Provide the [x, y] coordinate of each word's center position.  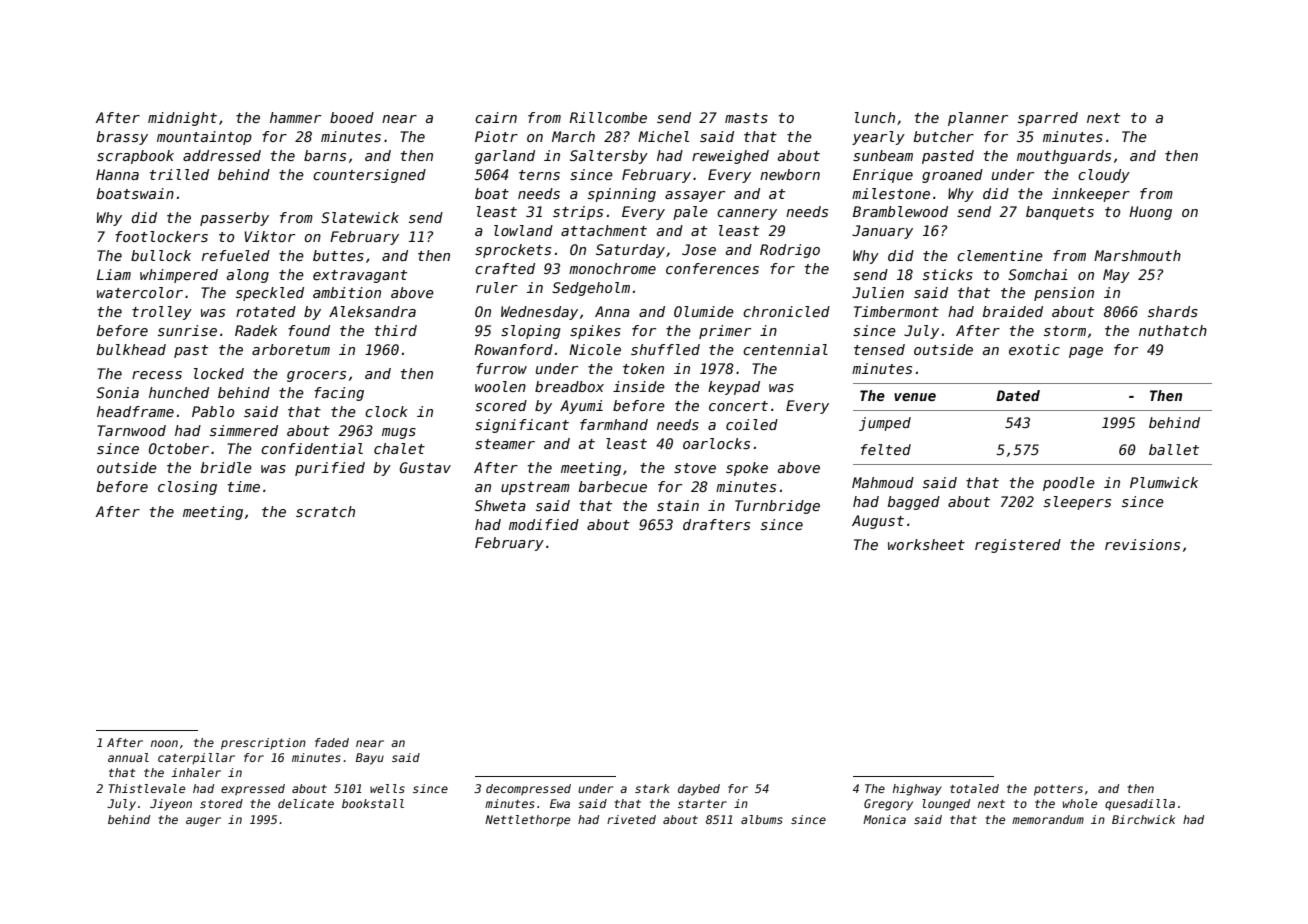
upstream [535, 488]
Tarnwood [131, 430]
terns [539, 175]
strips [578, 213]
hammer [295, 117]
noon [164, 743]
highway [917, 790]
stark [652, 788]
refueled [236, 255]
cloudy [1104, 176]
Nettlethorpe [527, 821]
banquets [1060, 213]
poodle [1069, 484]
